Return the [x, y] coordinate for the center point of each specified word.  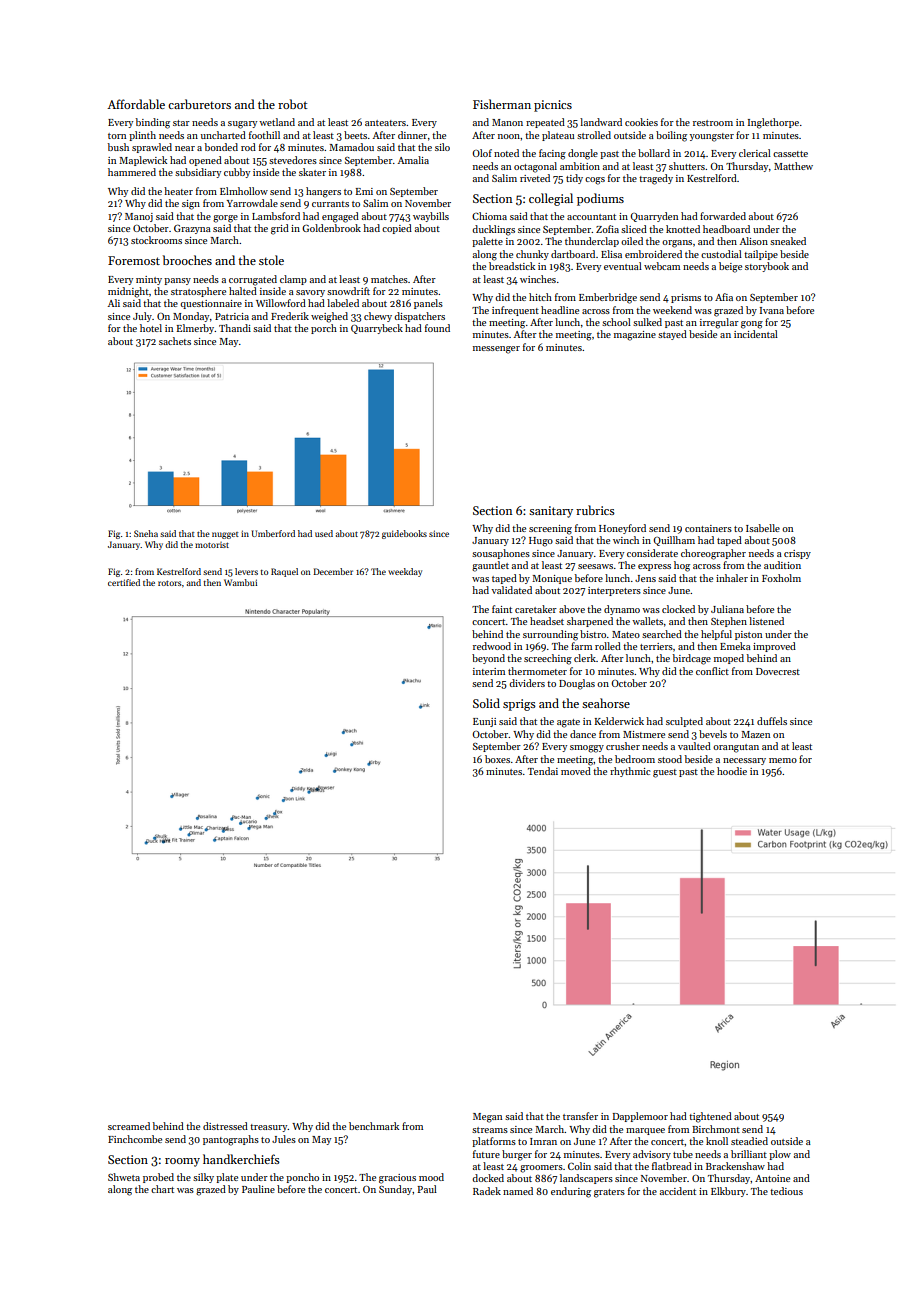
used [324, 533]
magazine [635, 336]
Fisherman [502, 104]
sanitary [551, 512]
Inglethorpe [773, 123]
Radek [487, 1191]
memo [783, 760]
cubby [237, 173]
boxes [497, 759]
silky [203, 1178]
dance [583, 734]
